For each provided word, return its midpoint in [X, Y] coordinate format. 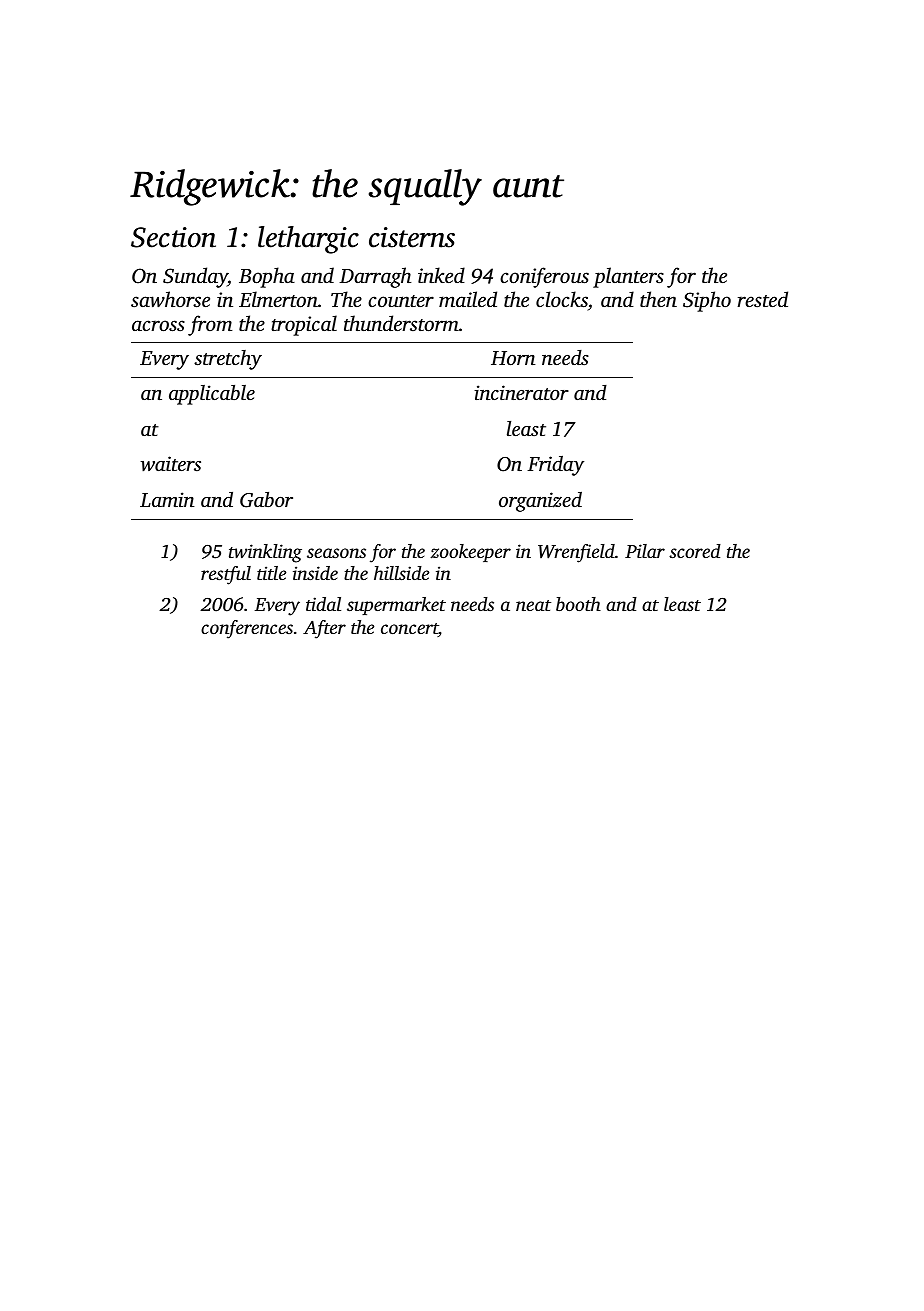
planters [628, 277]
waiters [170, 464]
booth [578, 604]
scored [695, 551]
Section [173, 237]
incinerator [521, 392]
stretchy [228, 360]
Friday [555, 466]
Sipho [707, 301]
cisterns [412, 237]
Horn [513, 358]
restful [226, 575]
